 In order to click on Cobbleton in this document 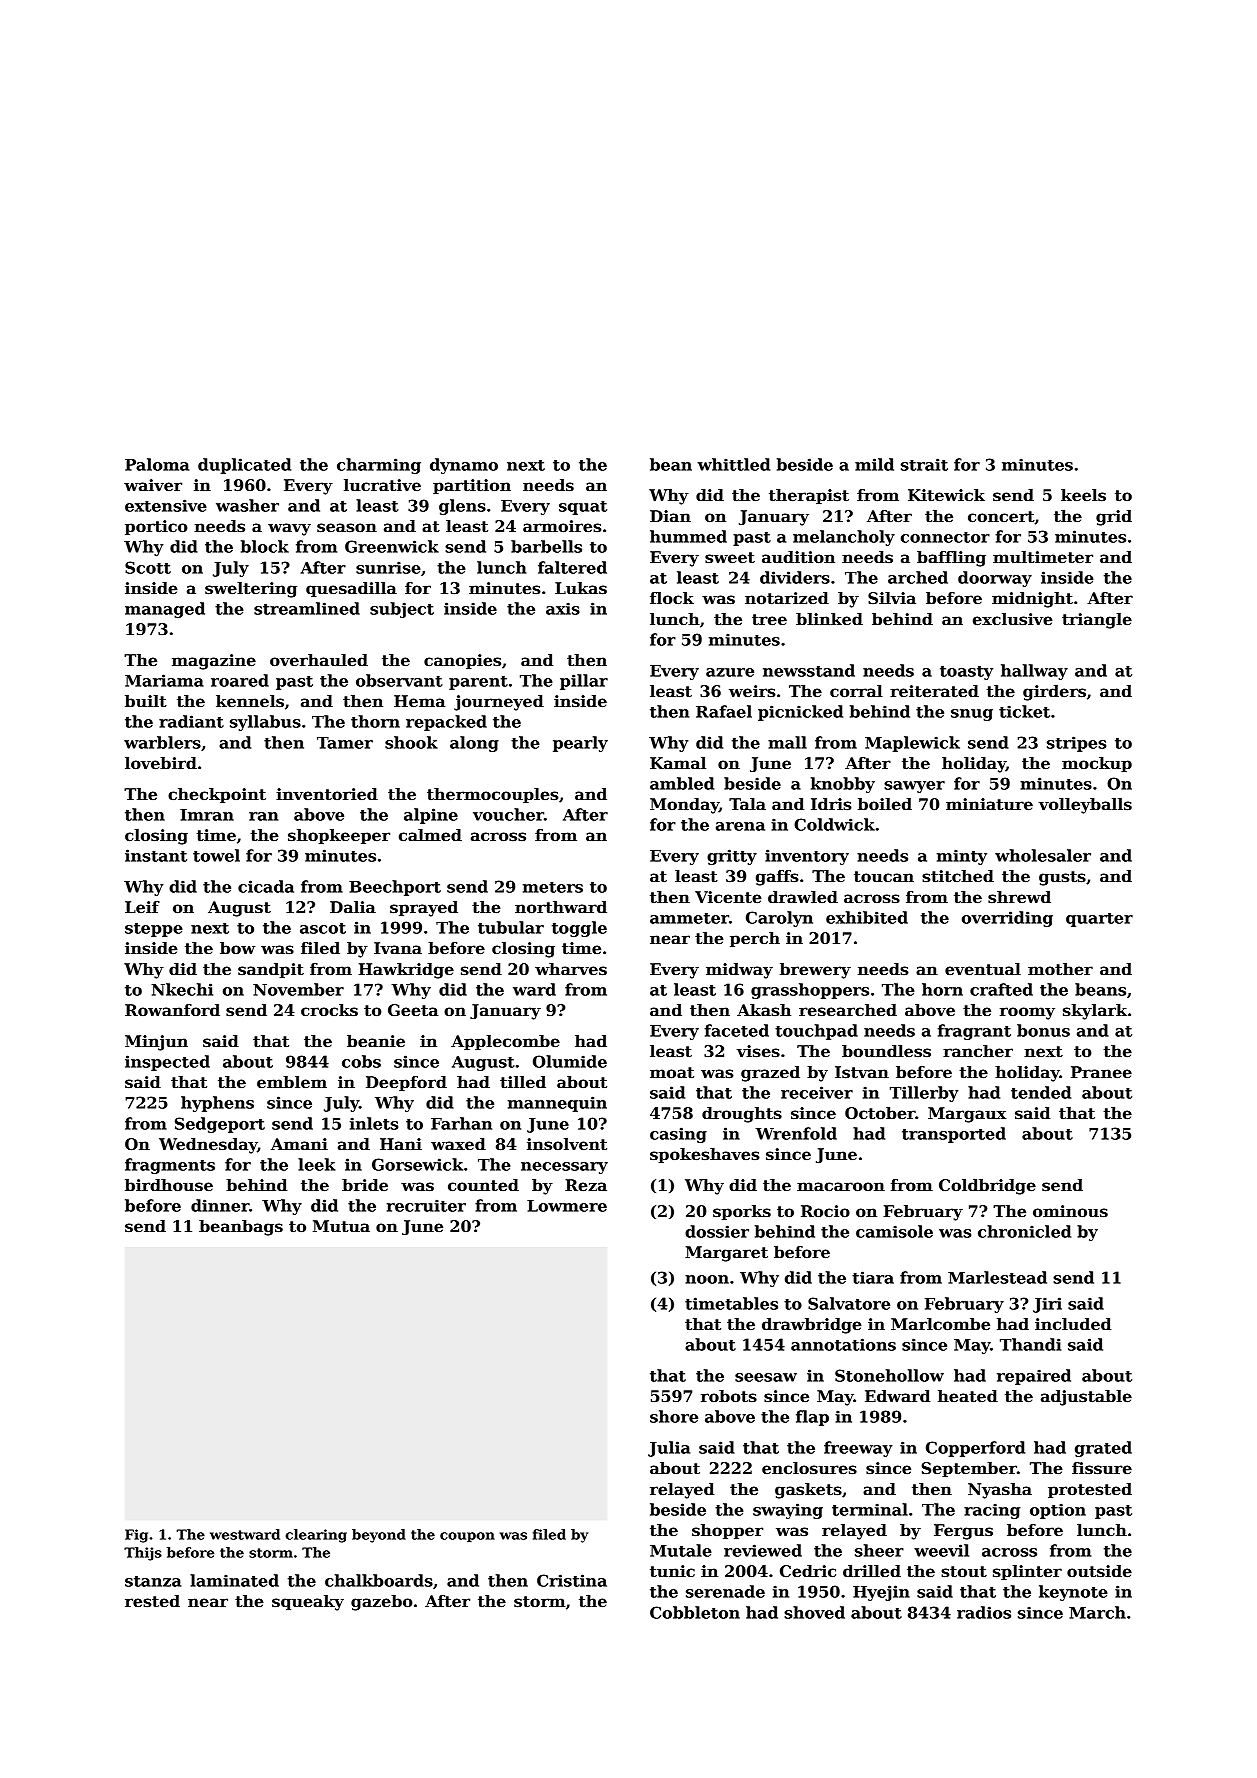, I will do `click(695, 1612)`.
